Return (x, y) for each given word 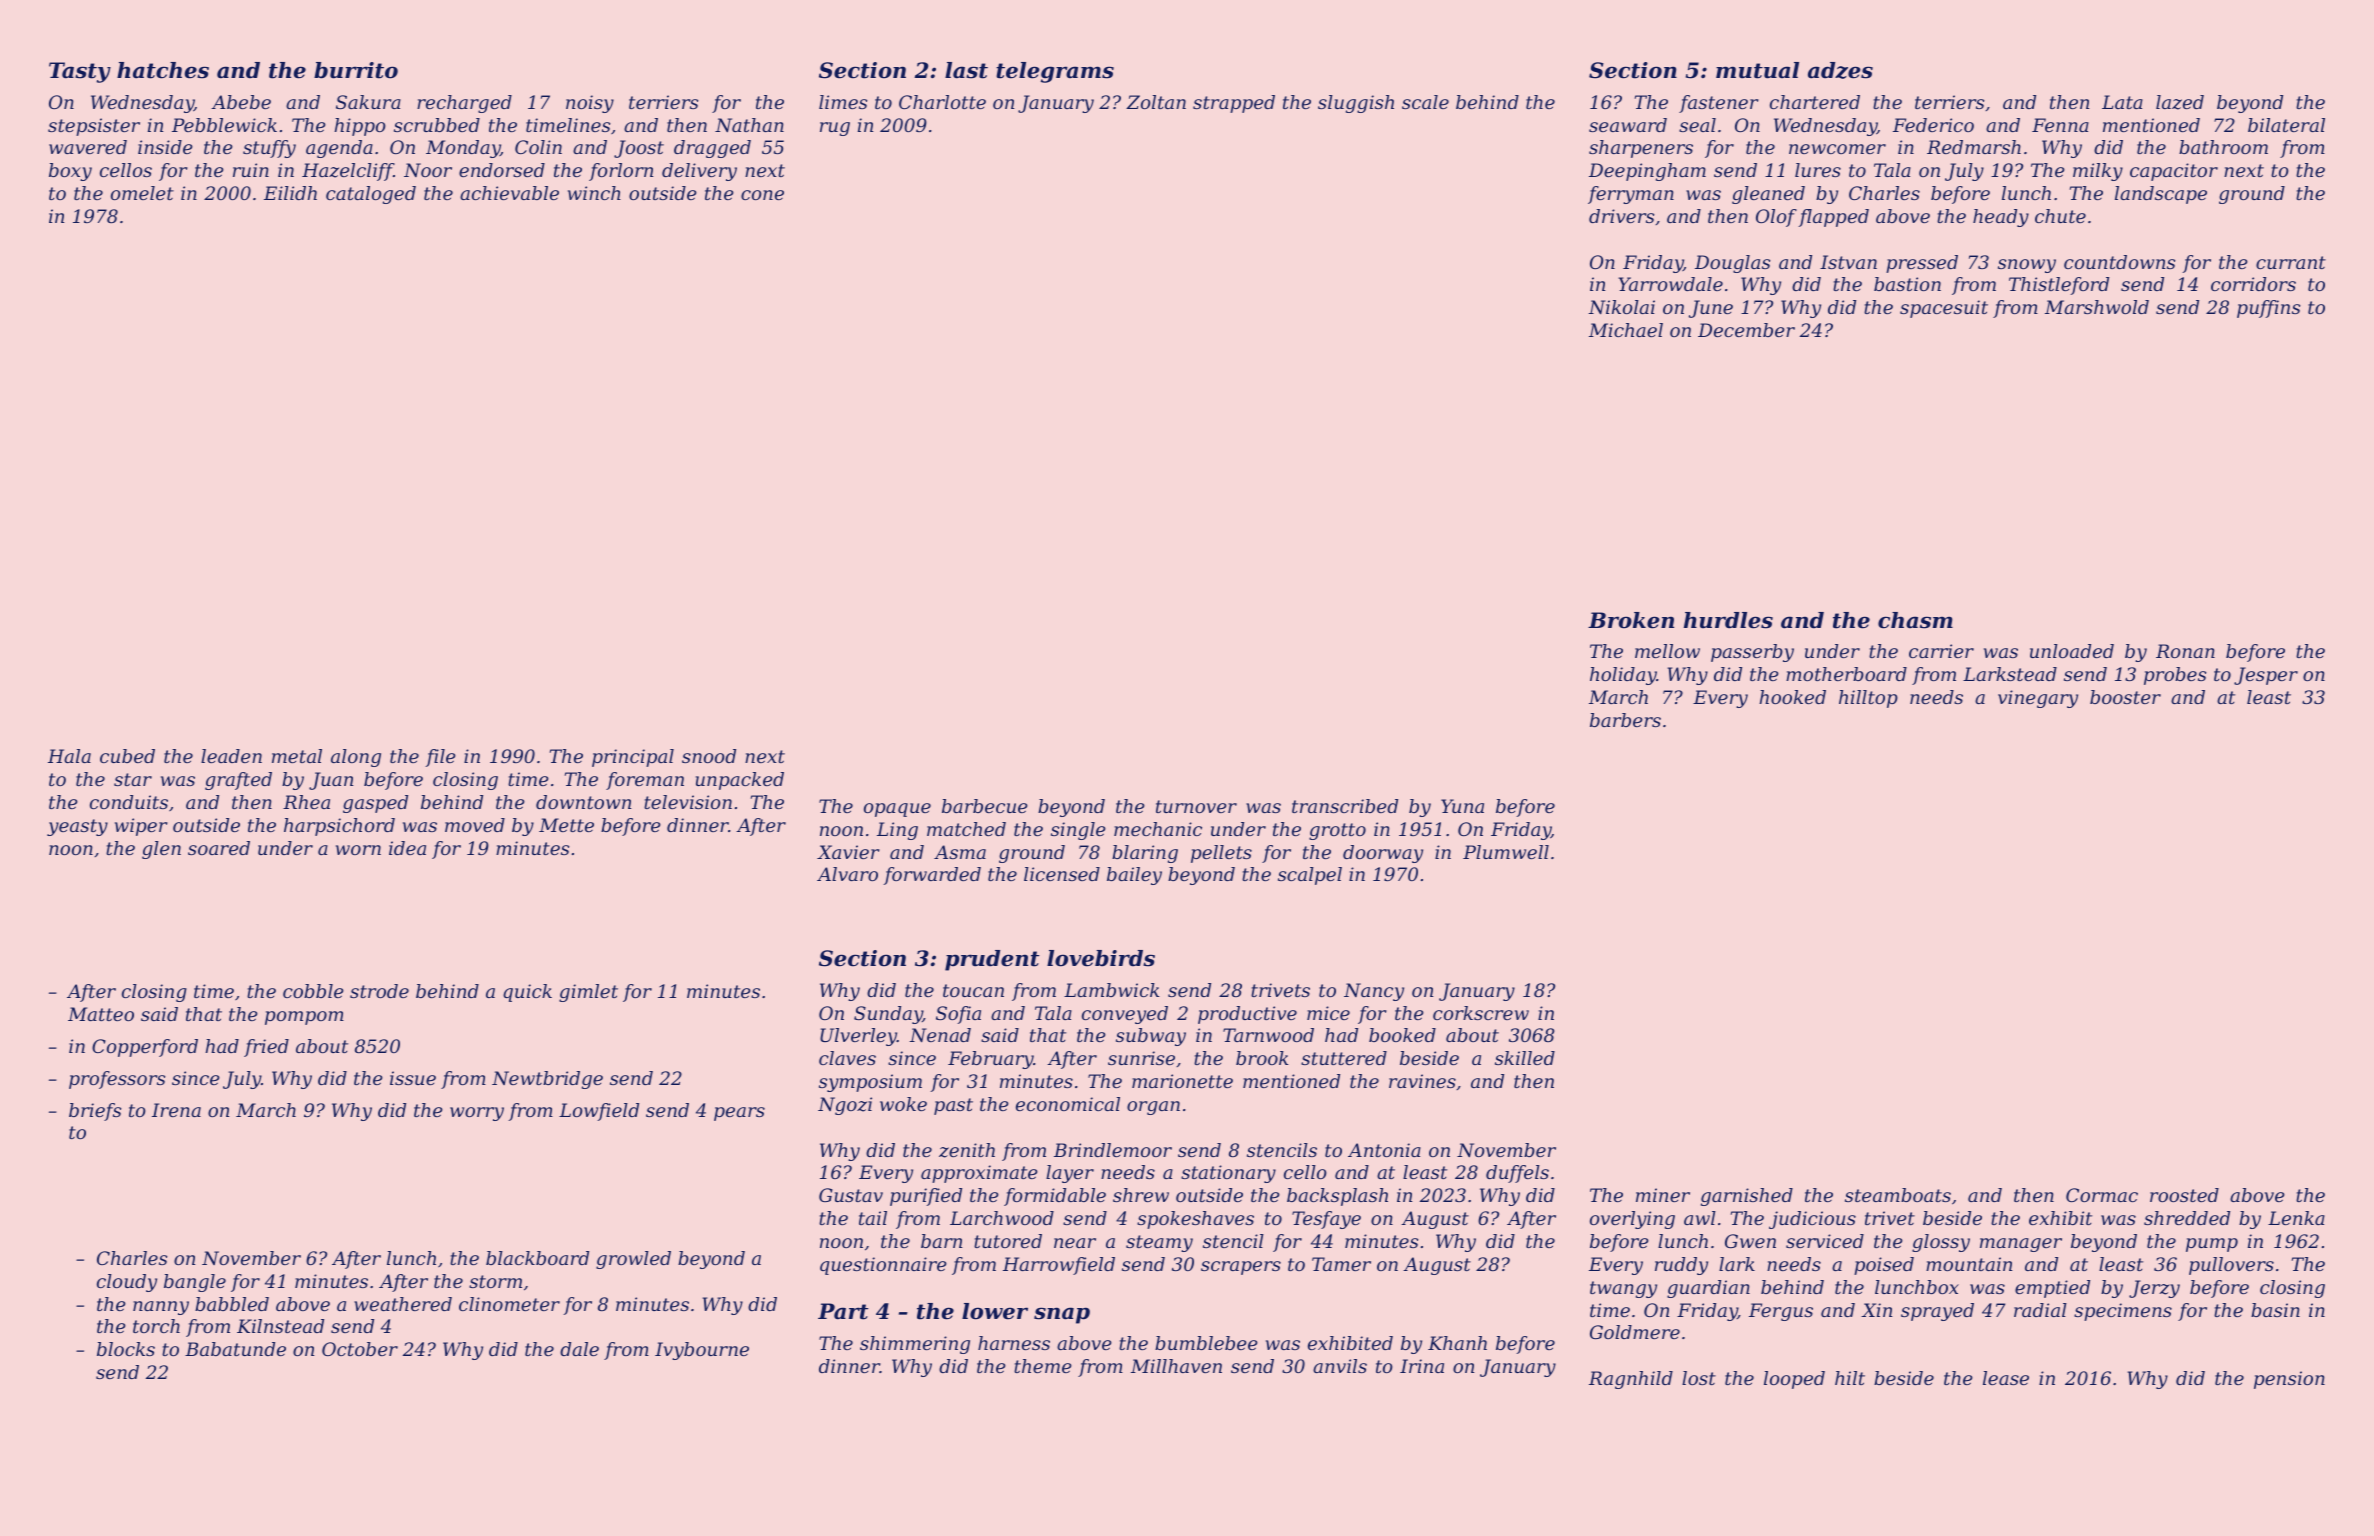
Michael (1626, 330)
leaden (231, 756)
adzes (1840, 70)
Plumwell (1506, 852)
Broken (1631, 620)
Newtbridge (547, 1080)
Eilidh (290, 193)
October (360, 1349)
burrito (356, 70)
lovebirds (1101, 958)
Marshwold (2097, 307)
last (966, 70)
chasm (1915, 620)
